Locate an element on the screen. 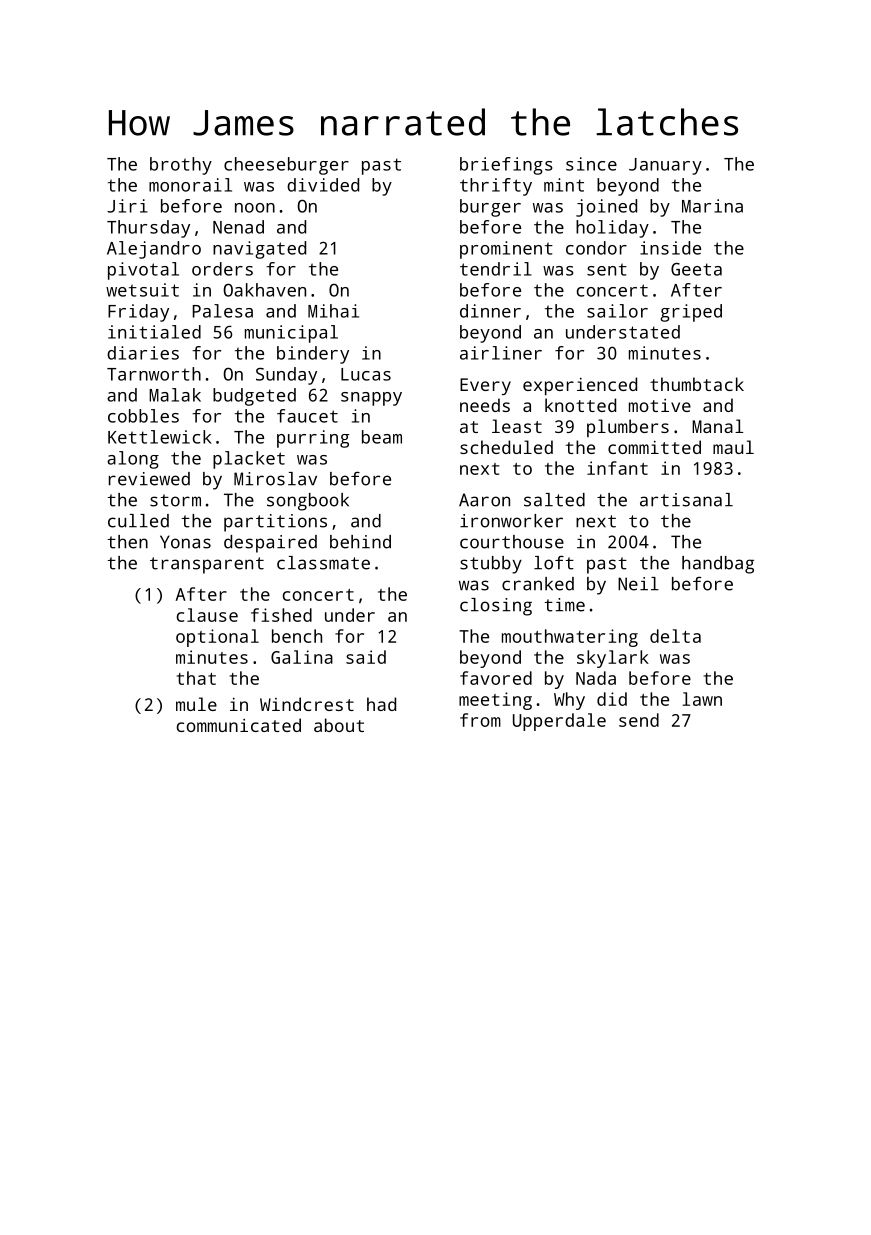 The image size is (871, 1235). that is located at coordinates (196, 678).
